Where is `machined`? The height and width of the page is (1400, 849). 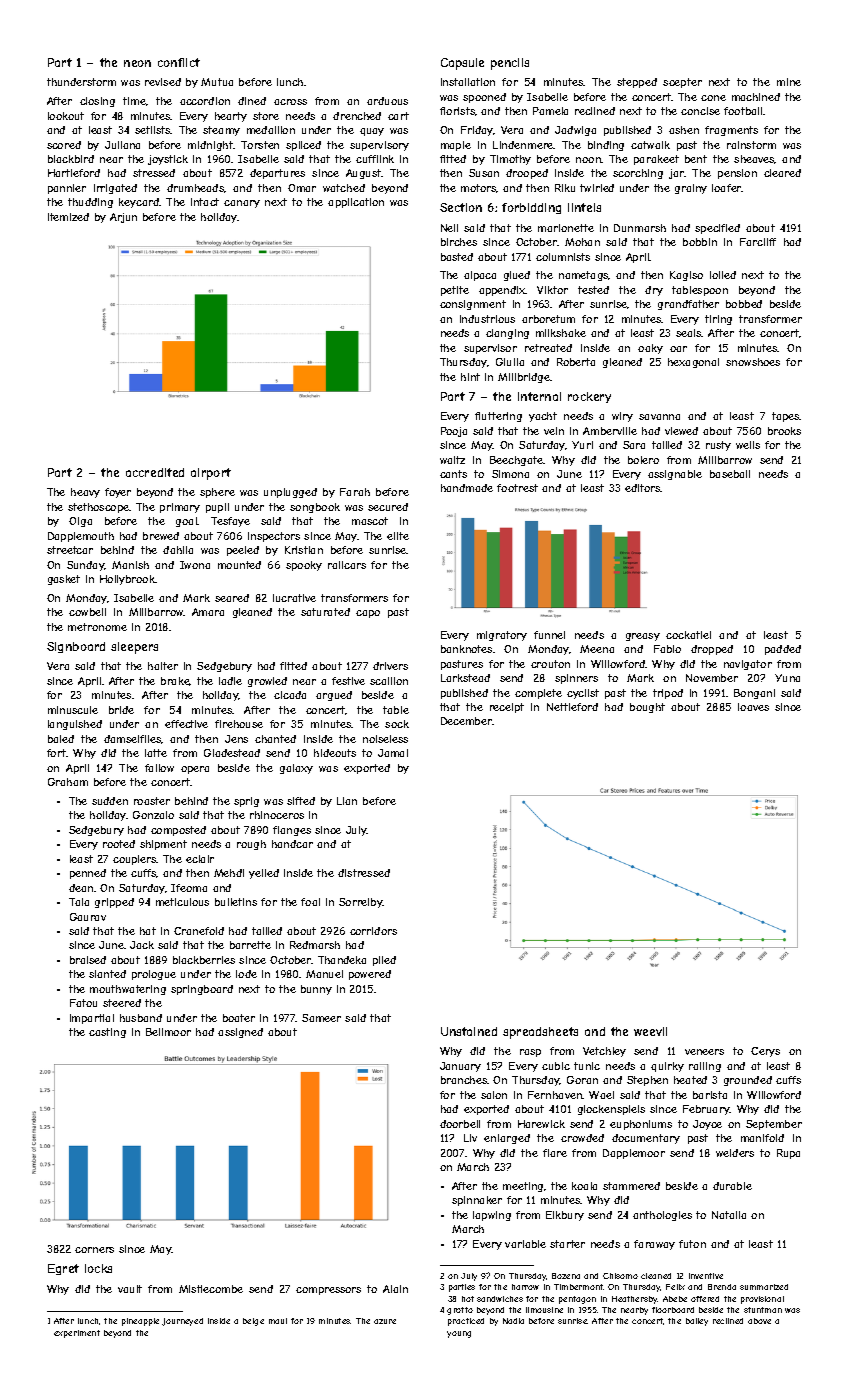 machined is located at coordinates (756, 97).
